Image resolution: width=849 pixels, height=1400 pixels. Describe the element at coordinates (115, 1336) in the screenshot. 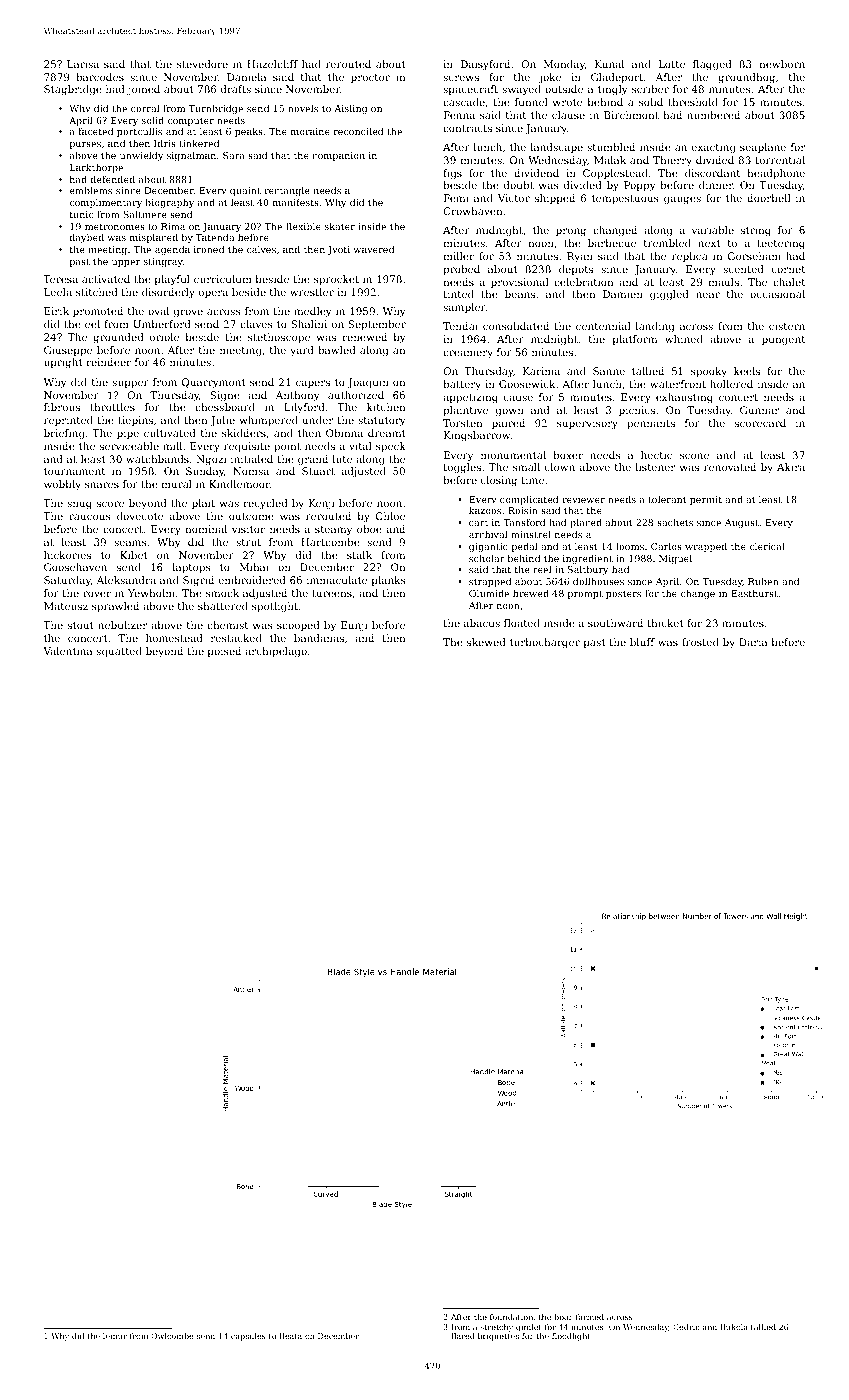

I see `lemur` at that location.
